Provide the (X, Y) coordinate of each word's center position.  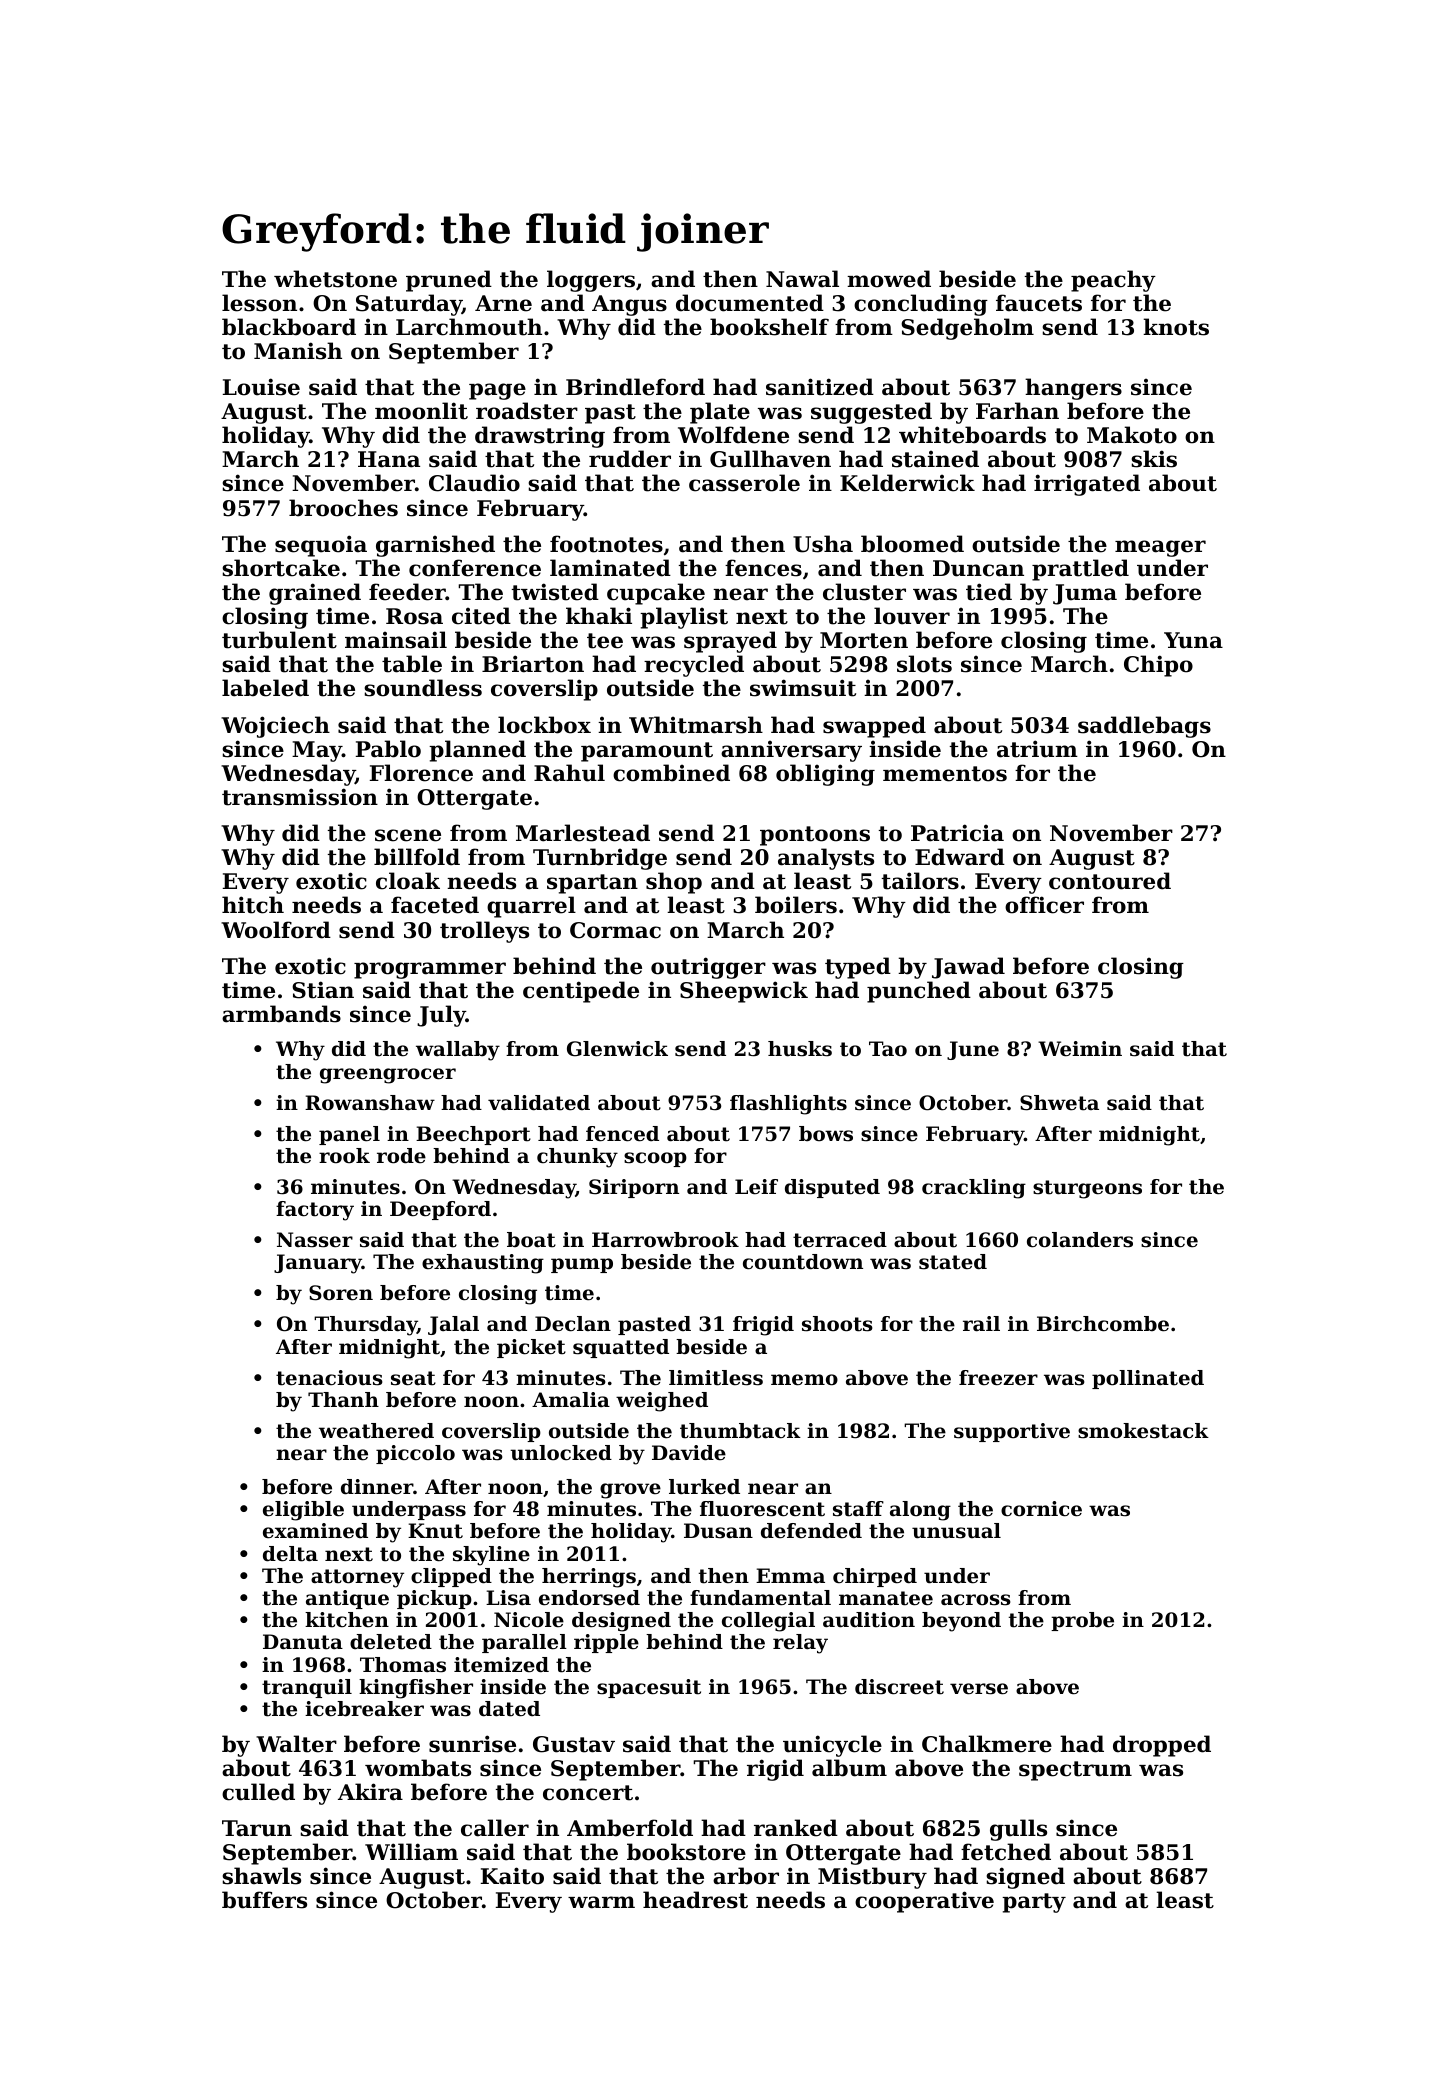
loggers (591, 281)
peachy (1113, 281)
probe (1082, 1621)
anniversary (791, 751)
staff (858, 1509)
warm (601, 1902)
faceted (435, 905)
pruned (449, 281)
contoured (1110, 881)
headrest (695, 1900)
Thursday (365, 1326)
